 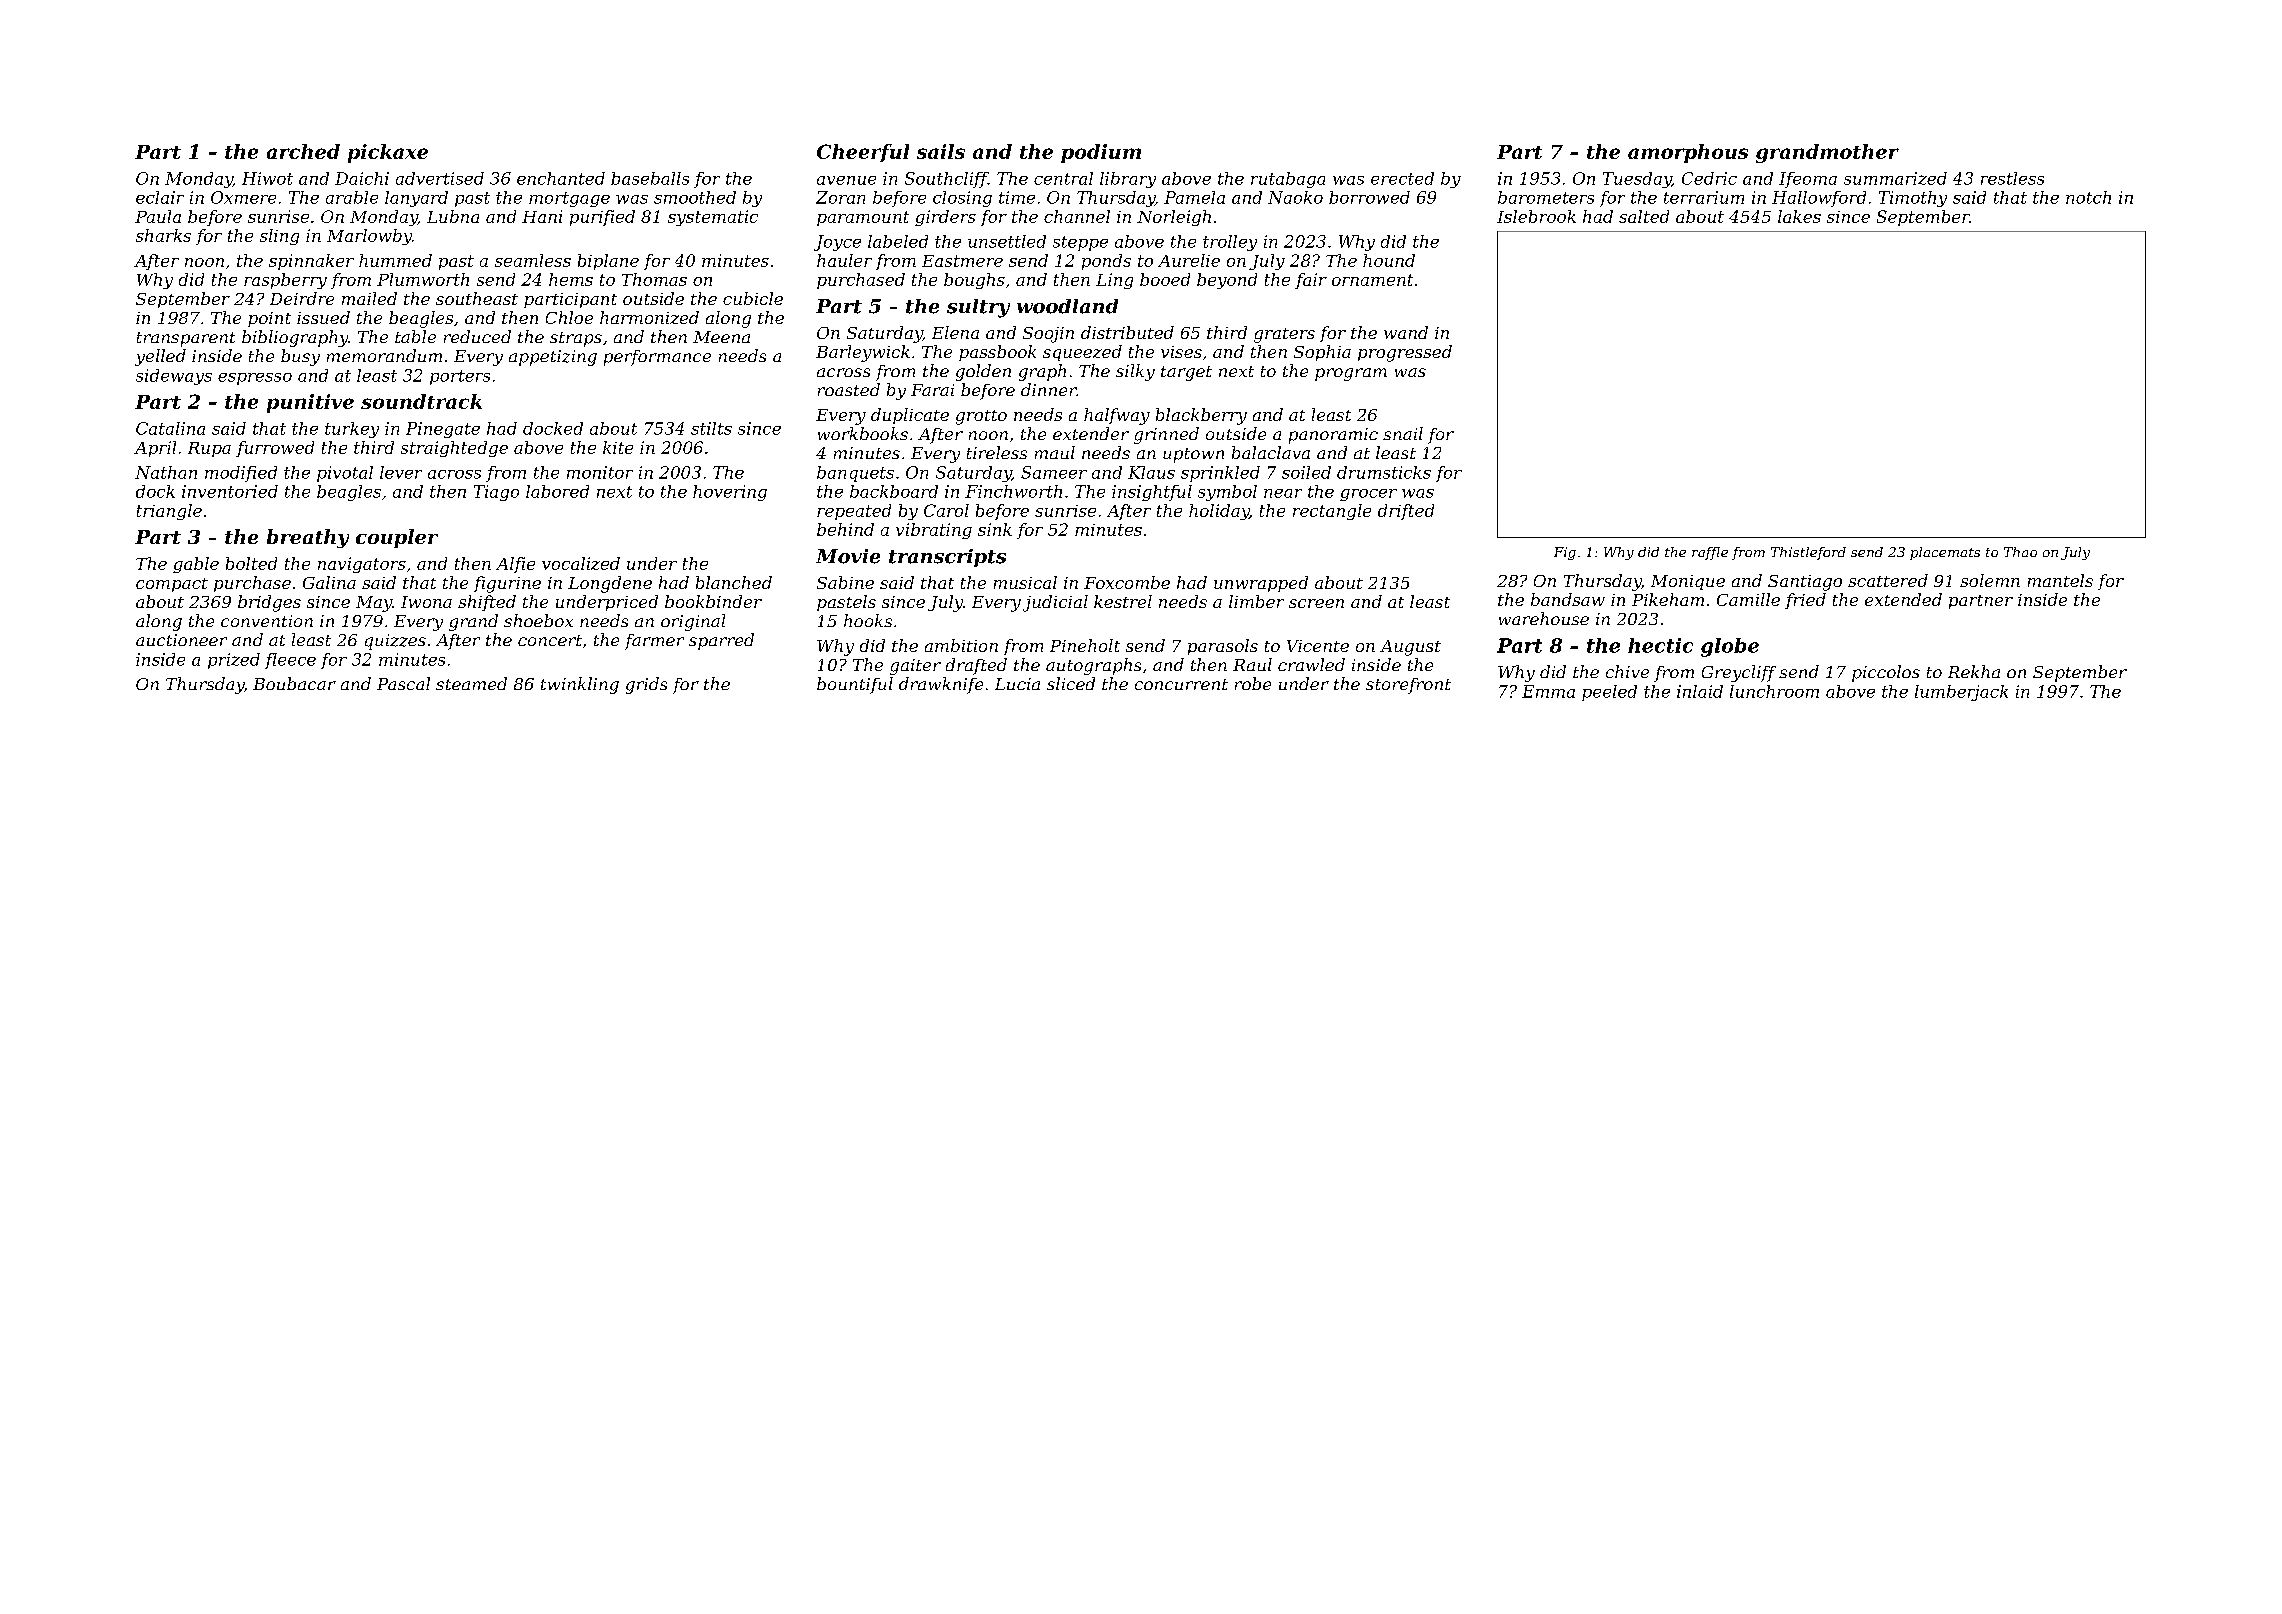 What do you see at coordinates (868, 620) in the document?
I see `hooks` at bounding box center [868, 620].
